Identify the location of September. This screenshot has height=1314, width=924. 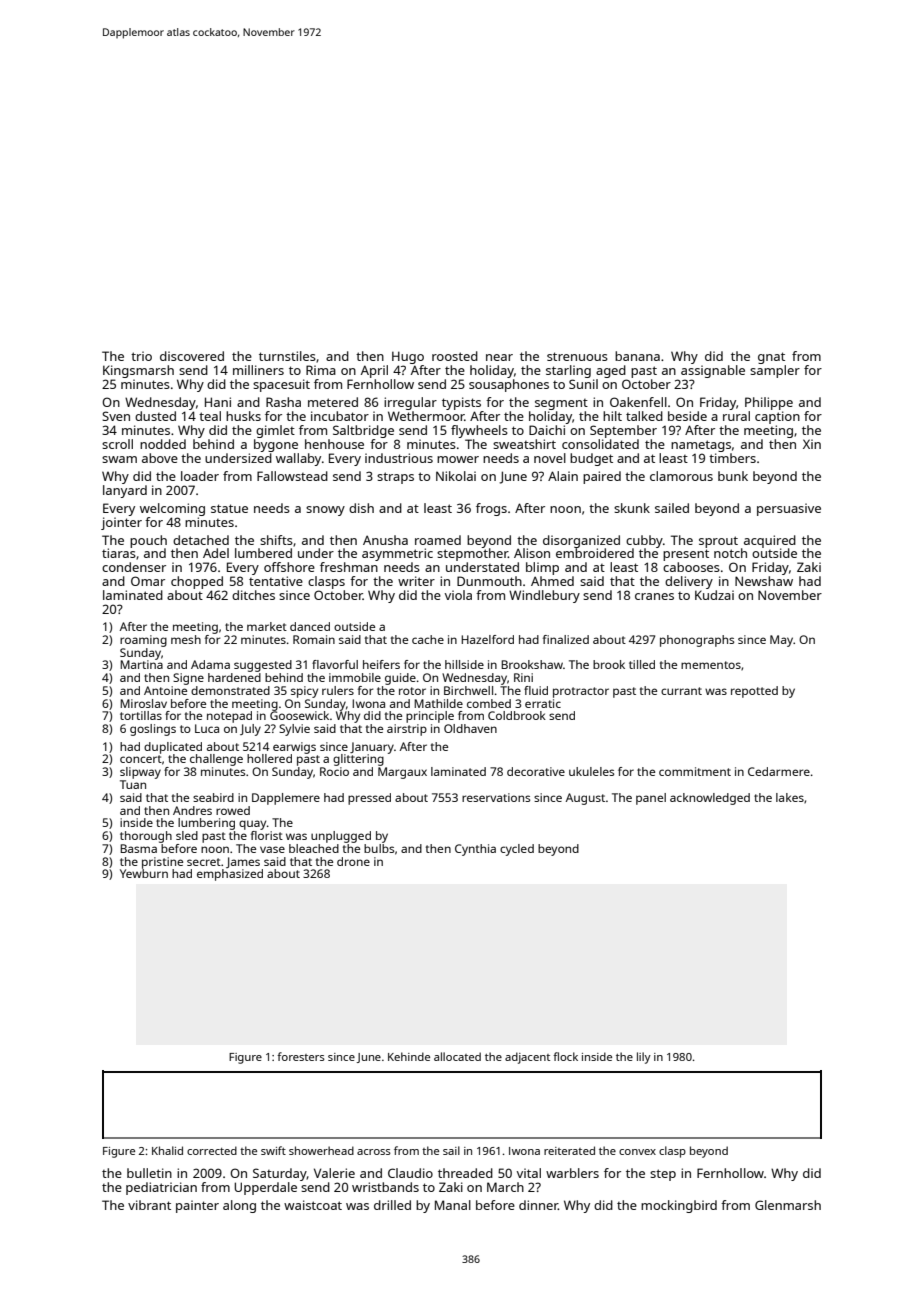
(623, 431).
